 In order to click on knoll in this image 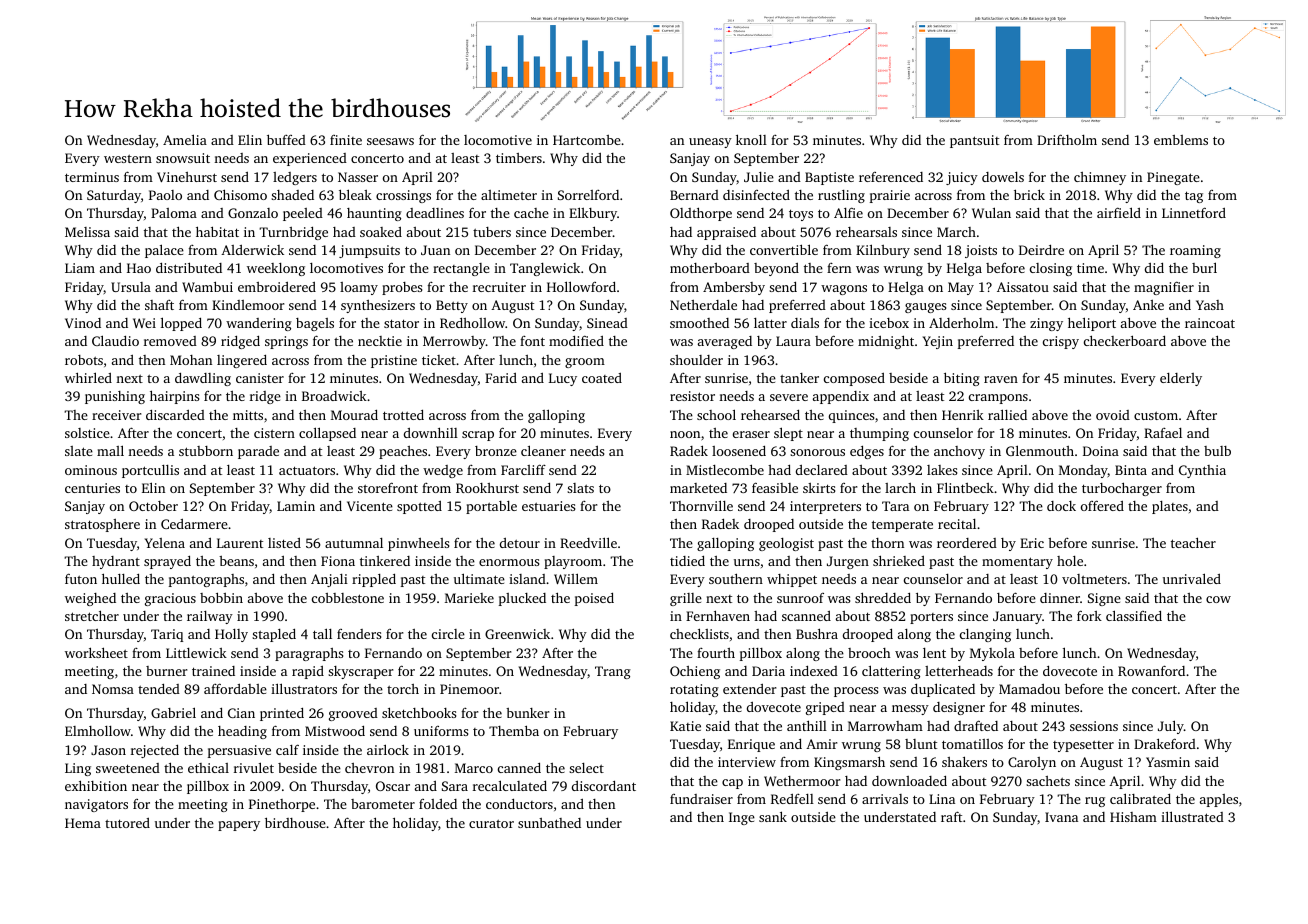, I will do `click(751, 139)`.
